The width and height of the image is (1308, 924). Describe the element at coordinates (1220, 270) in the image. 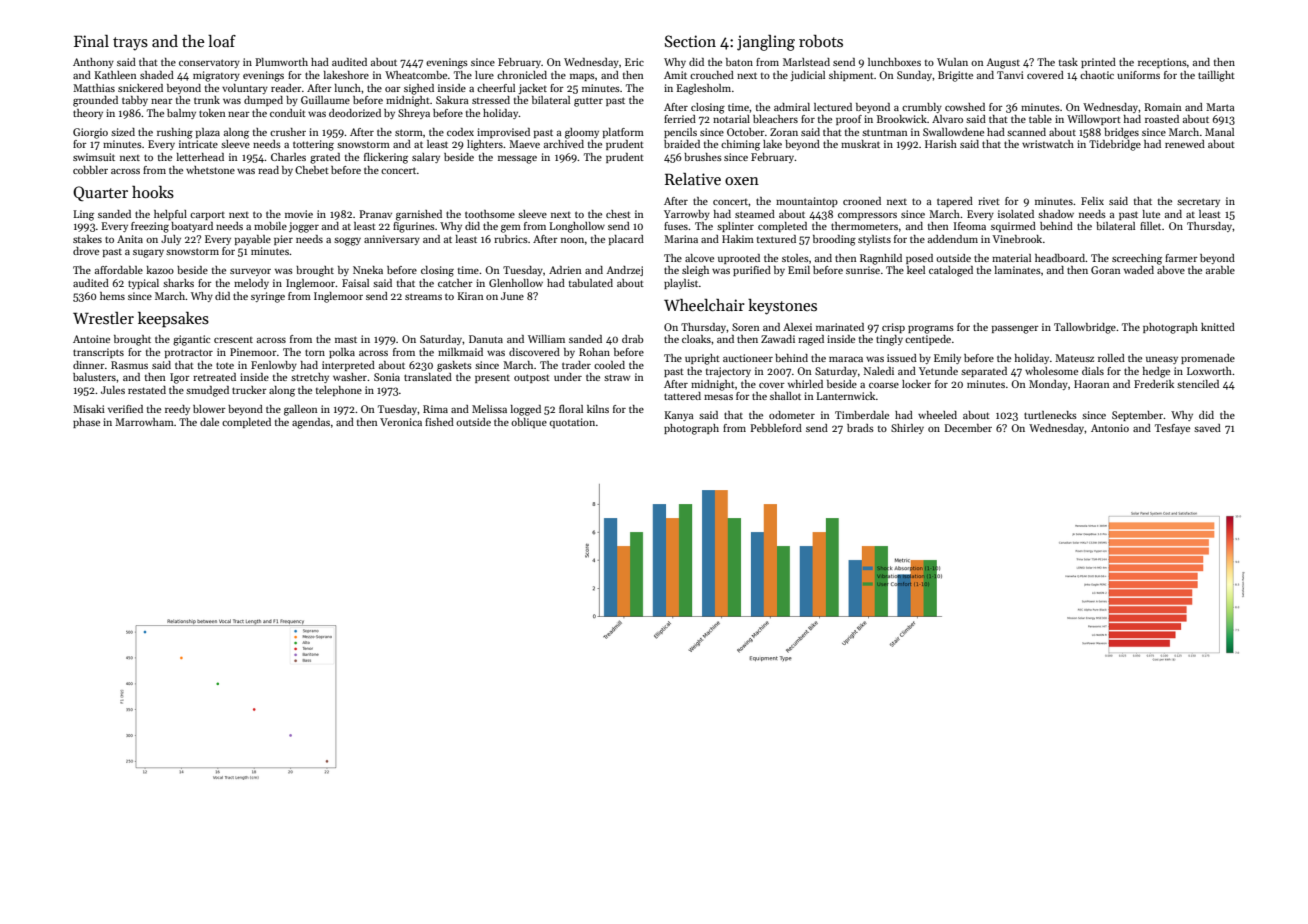

I see `arable` at that location.
